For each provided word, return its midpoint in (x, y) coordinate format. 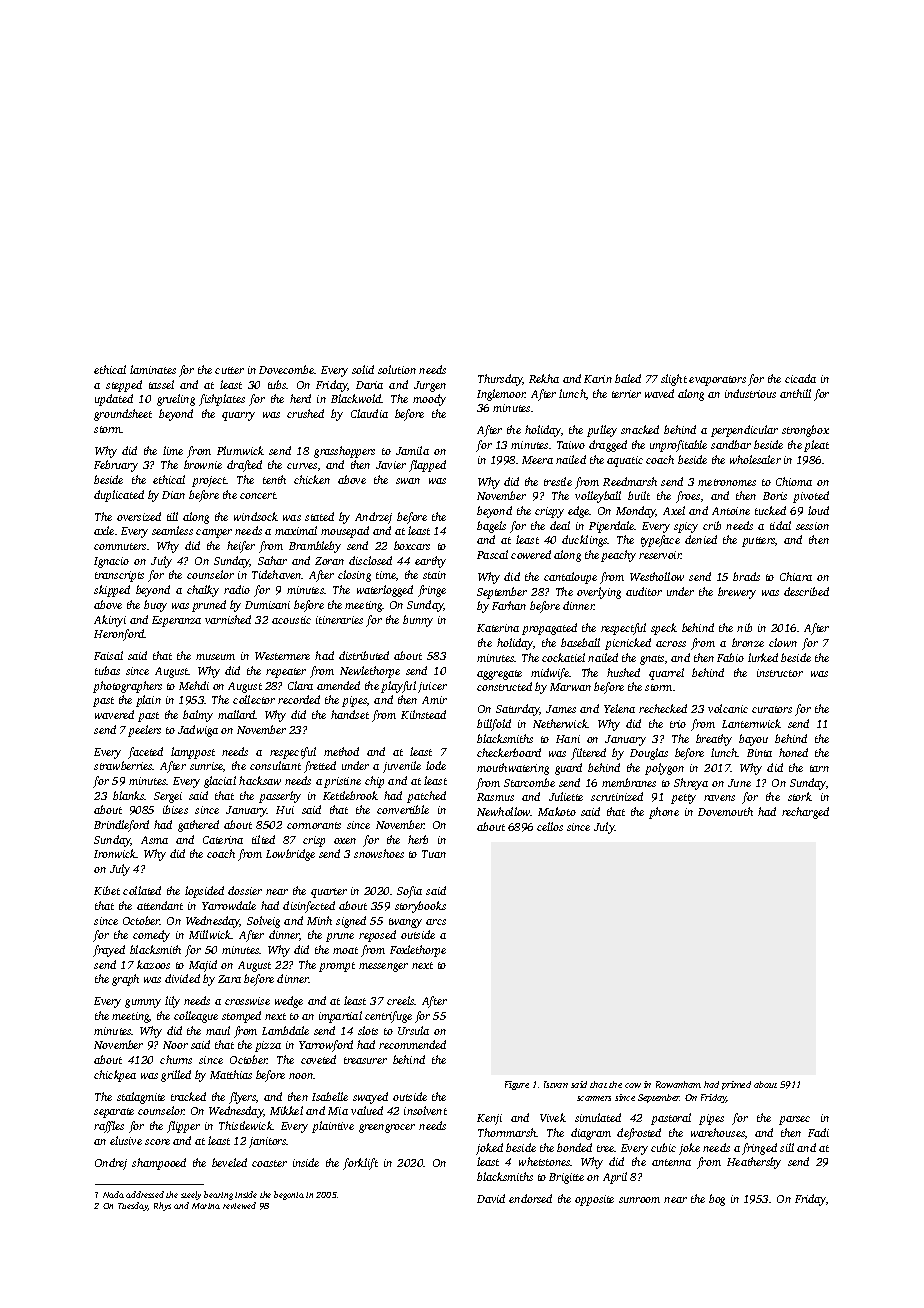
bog (717, 1200)
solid (363, 369)
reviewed (239, 1205)
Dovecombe (287, 369)
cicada (800, 378)
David (491, 1198)
